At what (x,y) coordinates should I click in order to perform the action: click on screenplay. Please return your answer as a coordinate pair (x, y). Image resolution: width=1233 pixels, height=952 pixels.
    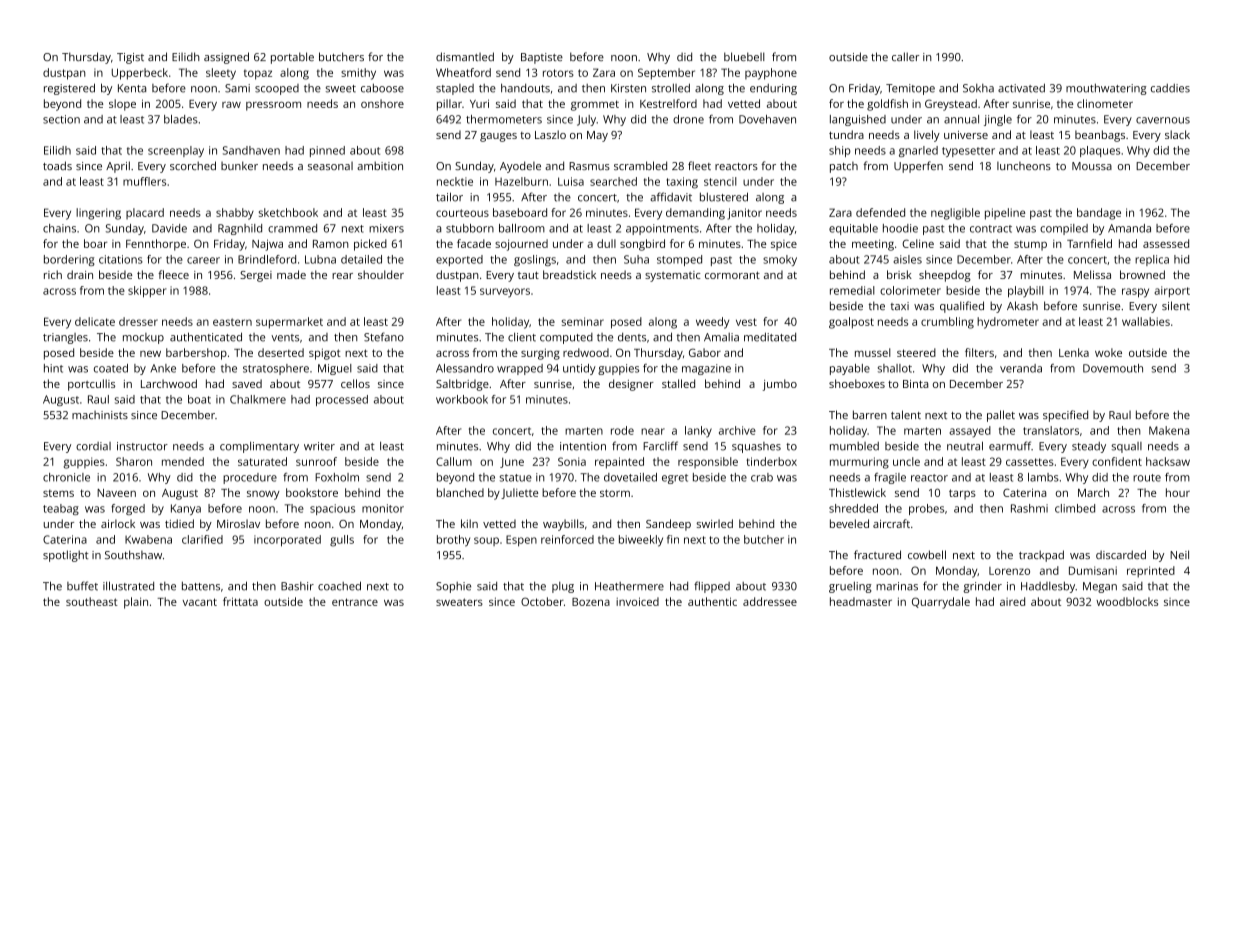
    Looking at the image, I should click on (176, 151).
